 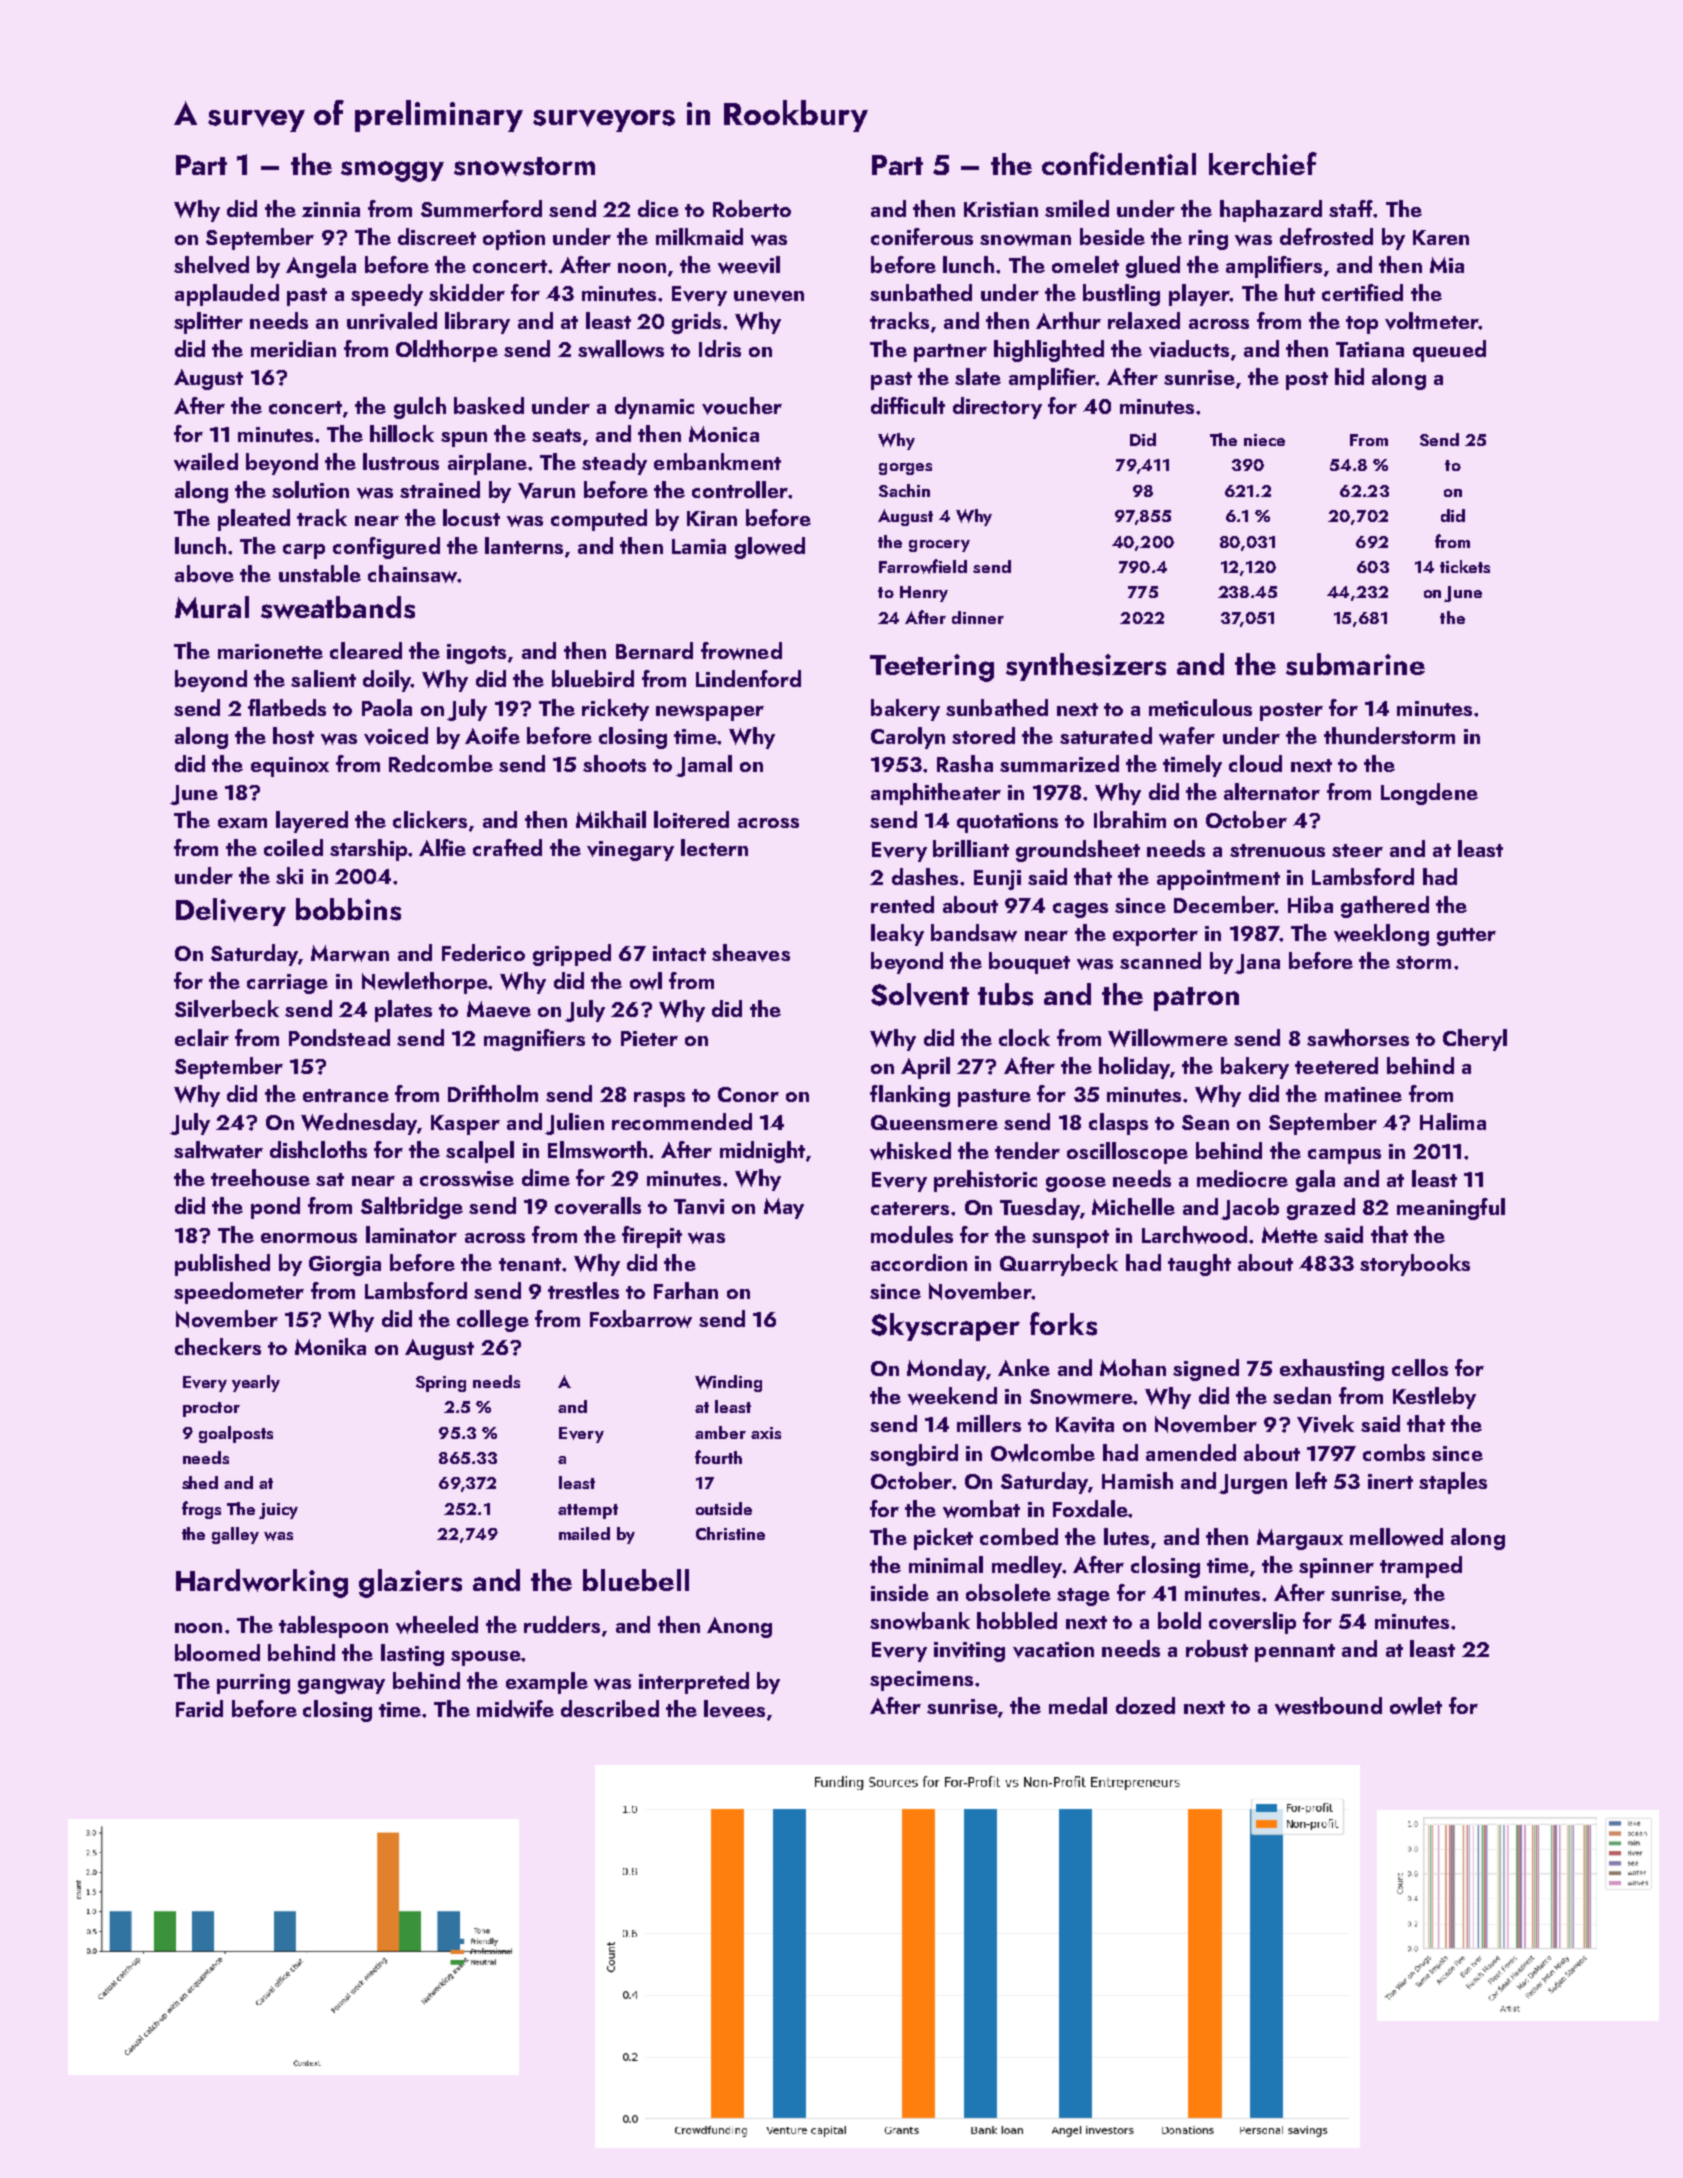 I want to click on fourth, so click(x=718, y=1457).
